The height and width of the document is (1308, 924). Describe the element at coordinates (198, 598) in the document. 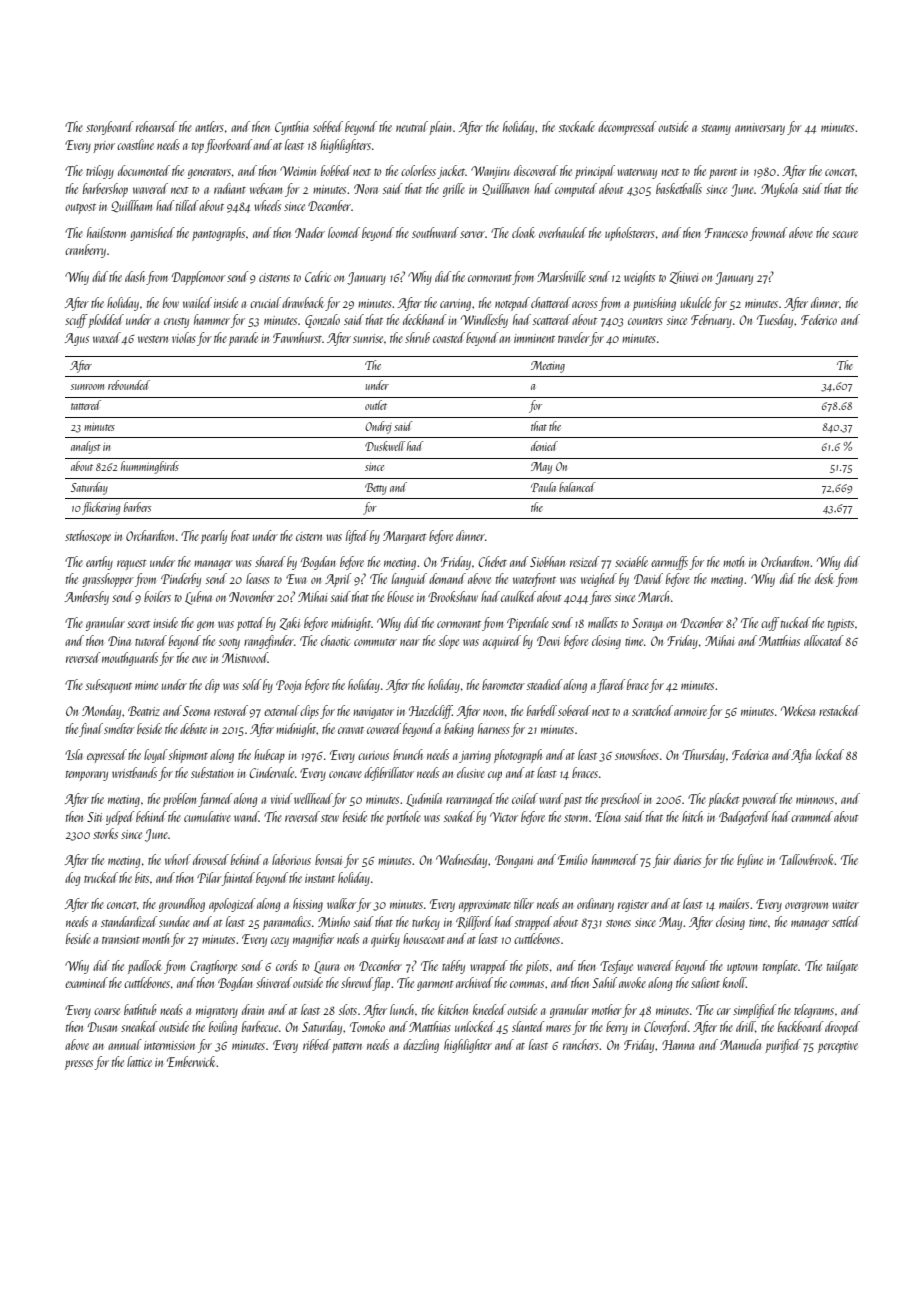

I see `Lubna` at that location.
